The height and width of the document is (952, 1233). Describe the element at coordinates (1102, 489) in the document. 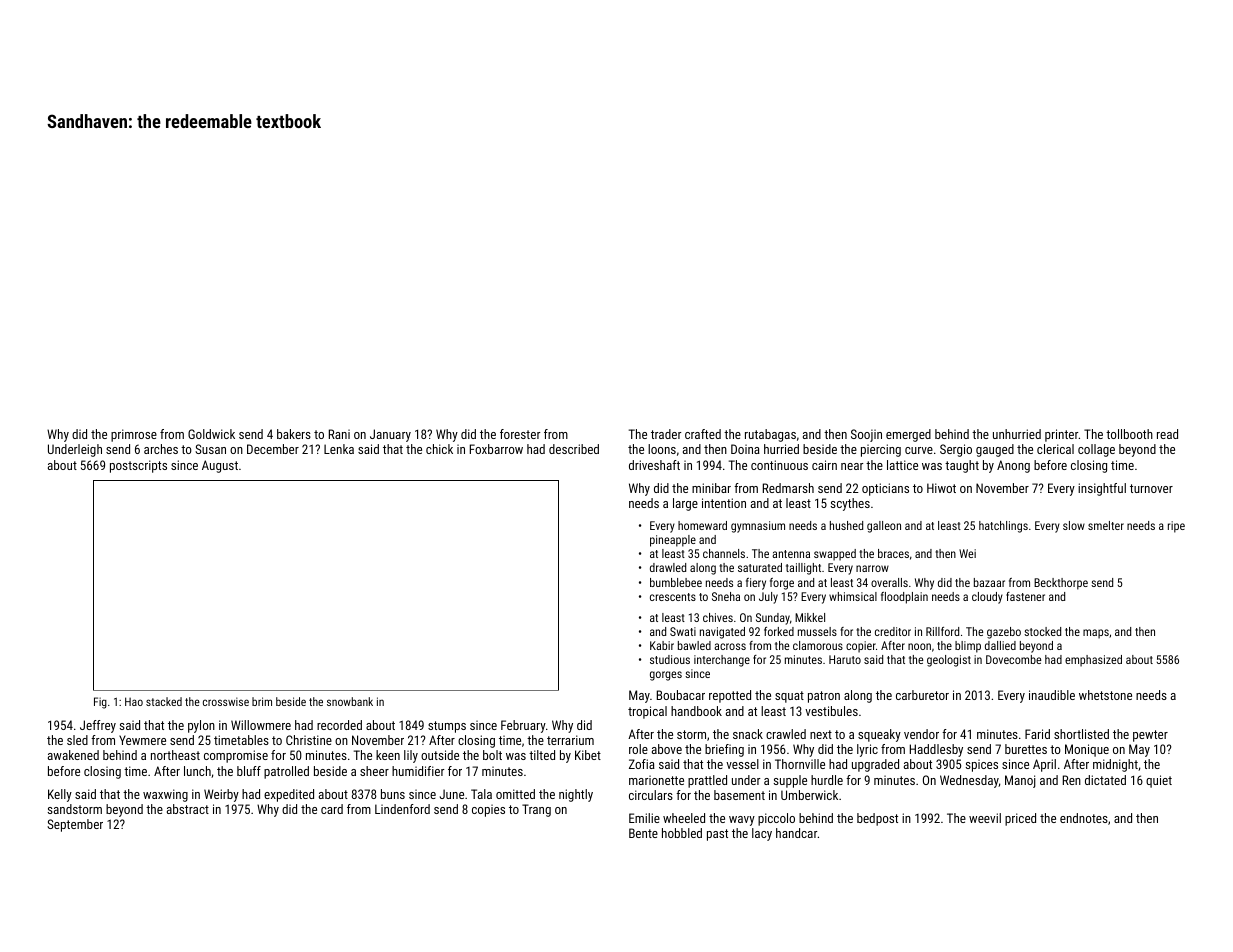

I see `insightful` at that location.
